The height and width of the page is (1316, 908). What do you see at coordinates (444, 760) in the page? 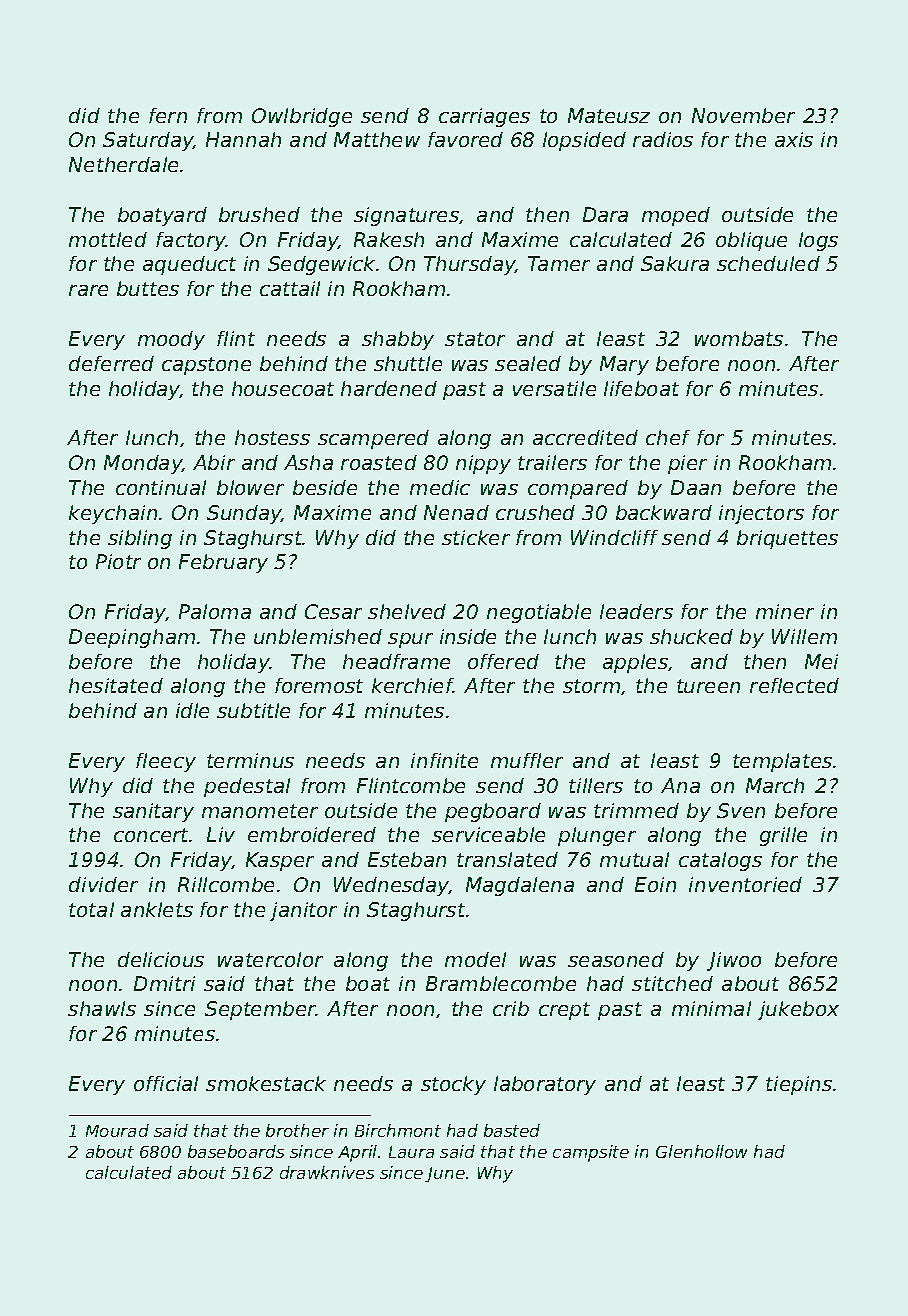
I see `infinite` at bounding box center [444, 760].
